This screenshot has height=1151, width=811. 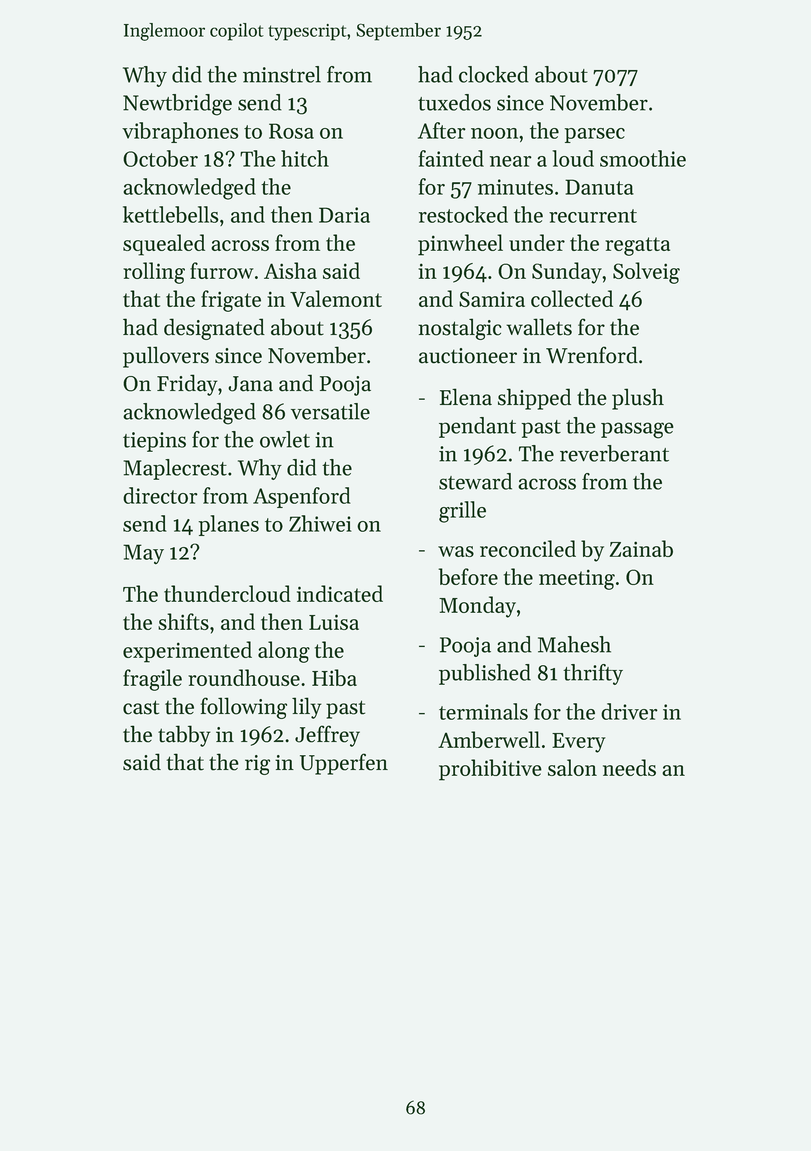 I want to click on clocked, so click(x=493, y=74).
